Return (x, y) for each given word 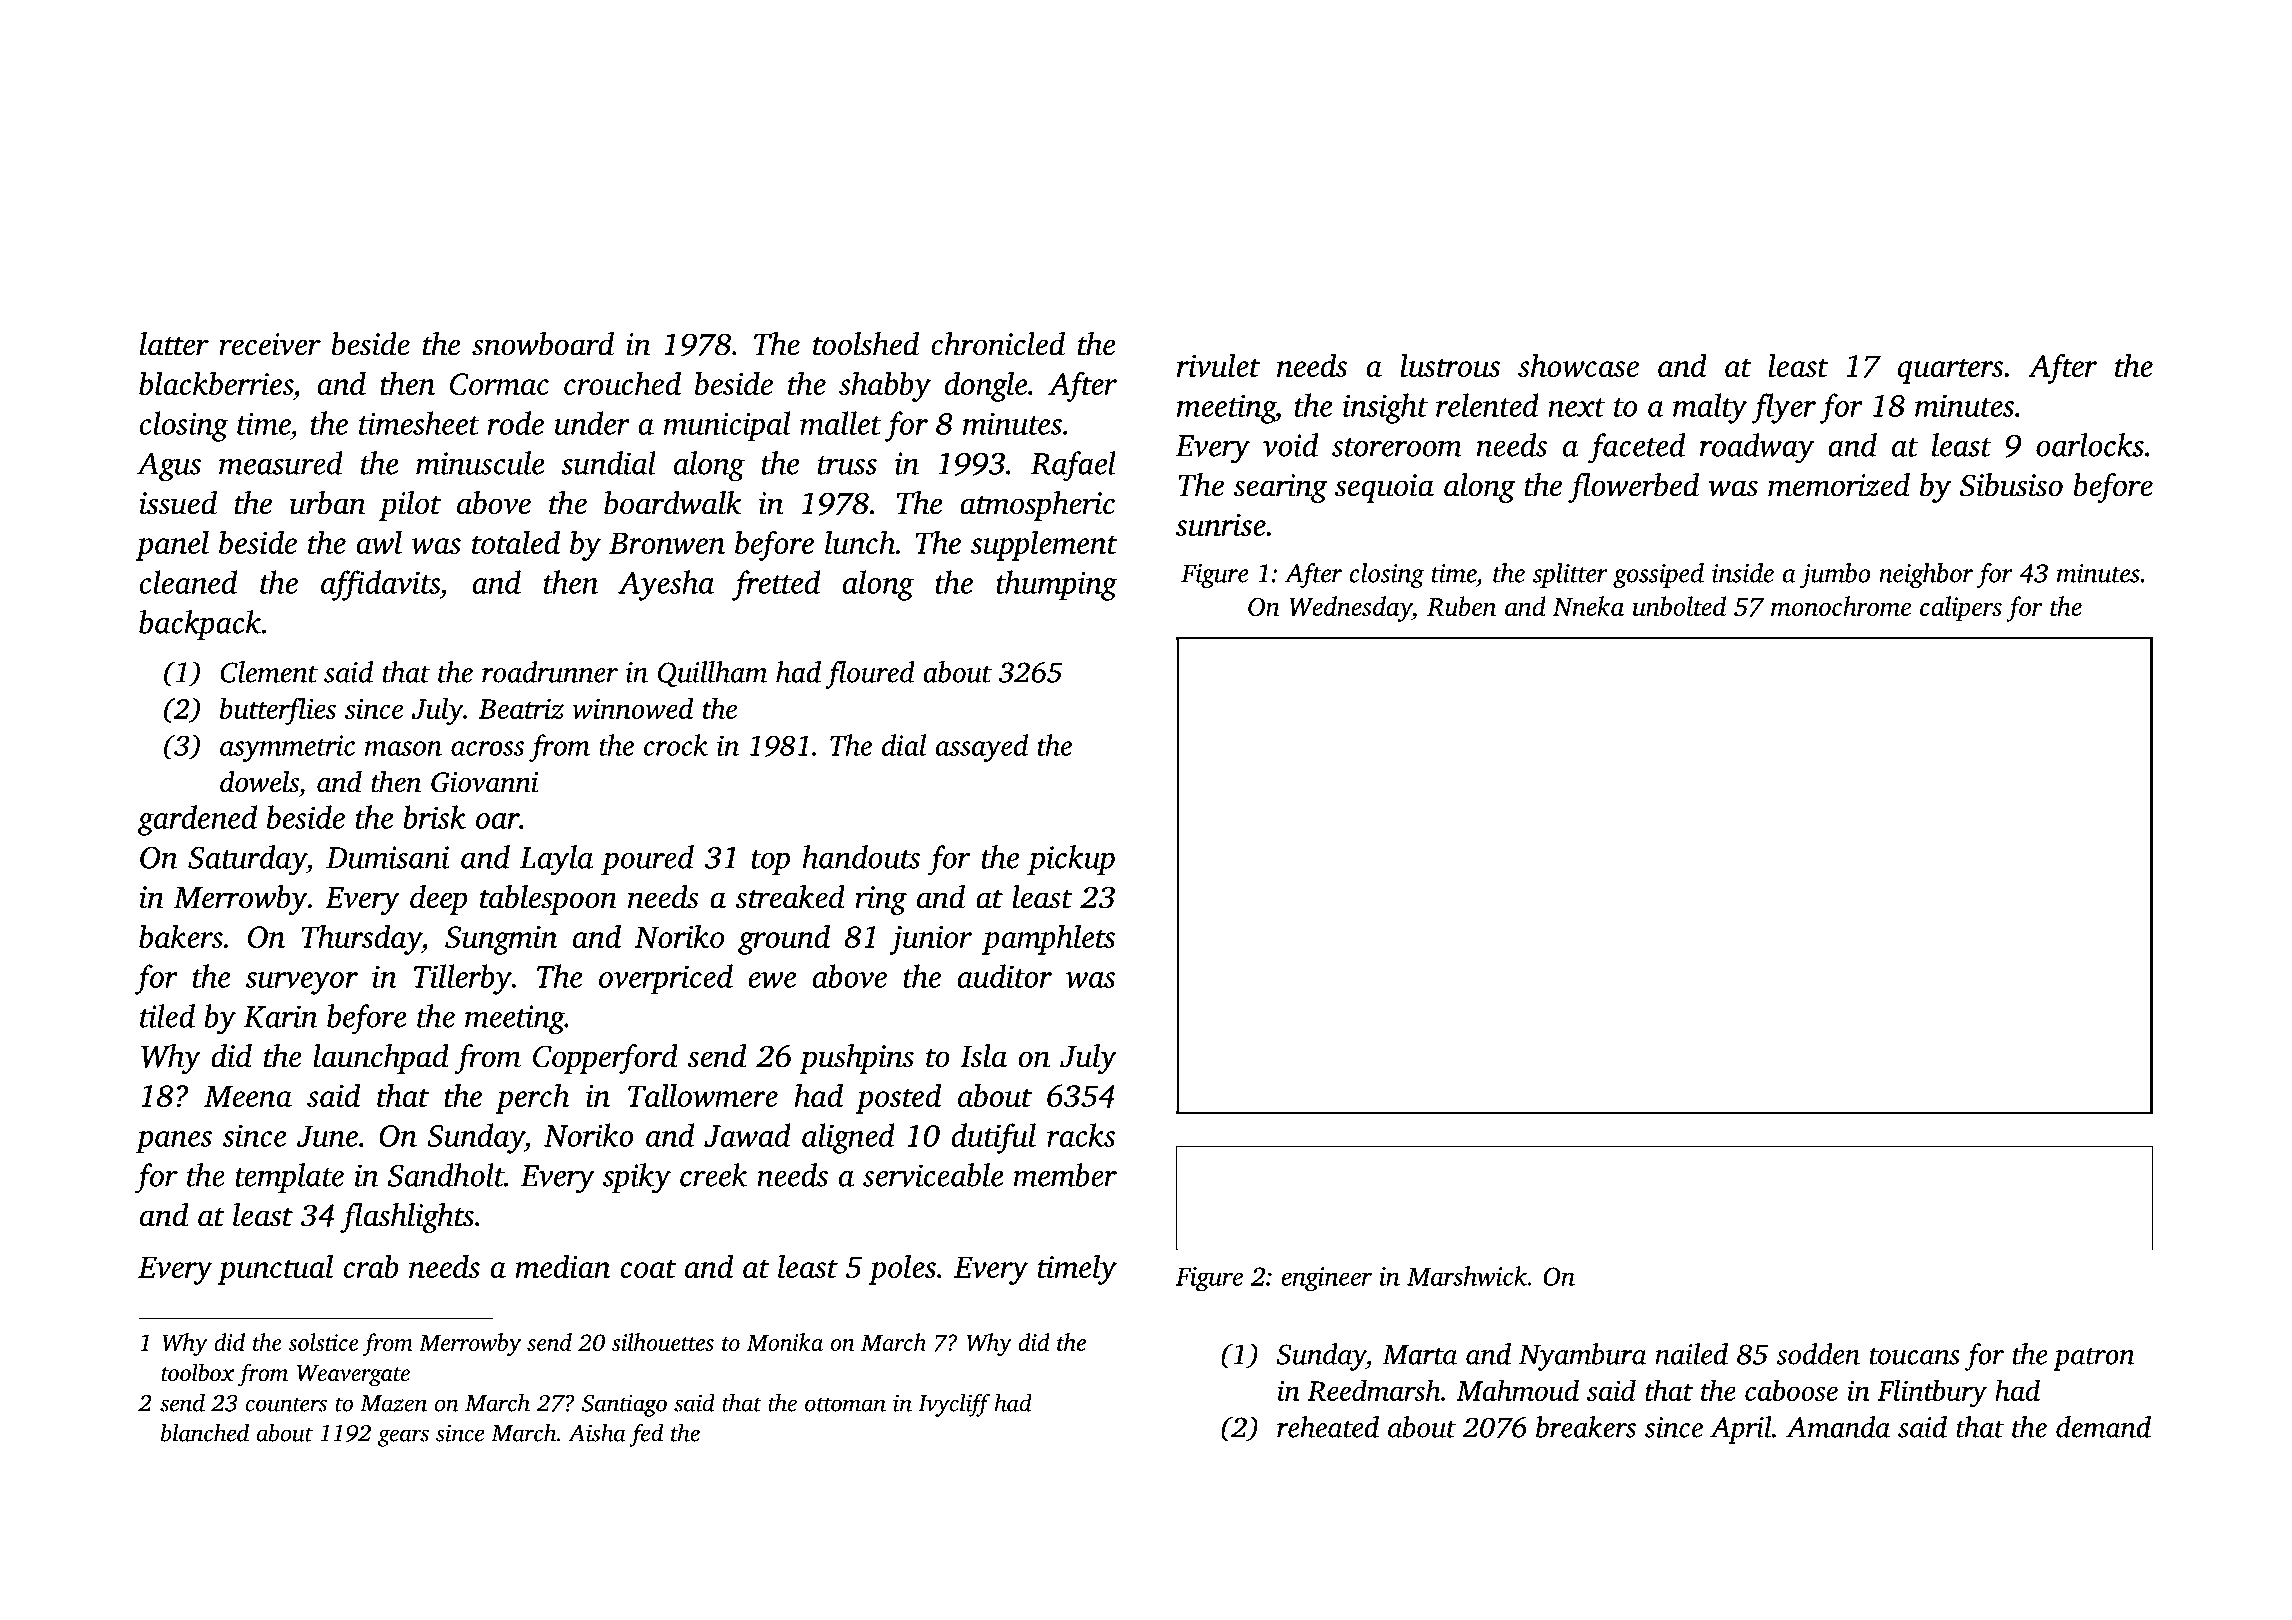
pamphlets (1048, 939)
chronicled (998, 344)
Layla (556, 860)
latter (174, 344)
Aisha (597, 1432)
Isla (983, 1056)
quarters (1950, 371)
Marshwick (1467, 1276)
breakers (1586, 1427)
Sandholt (445, 1175)
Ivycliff (954, 1405)
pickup (1071, 860)
